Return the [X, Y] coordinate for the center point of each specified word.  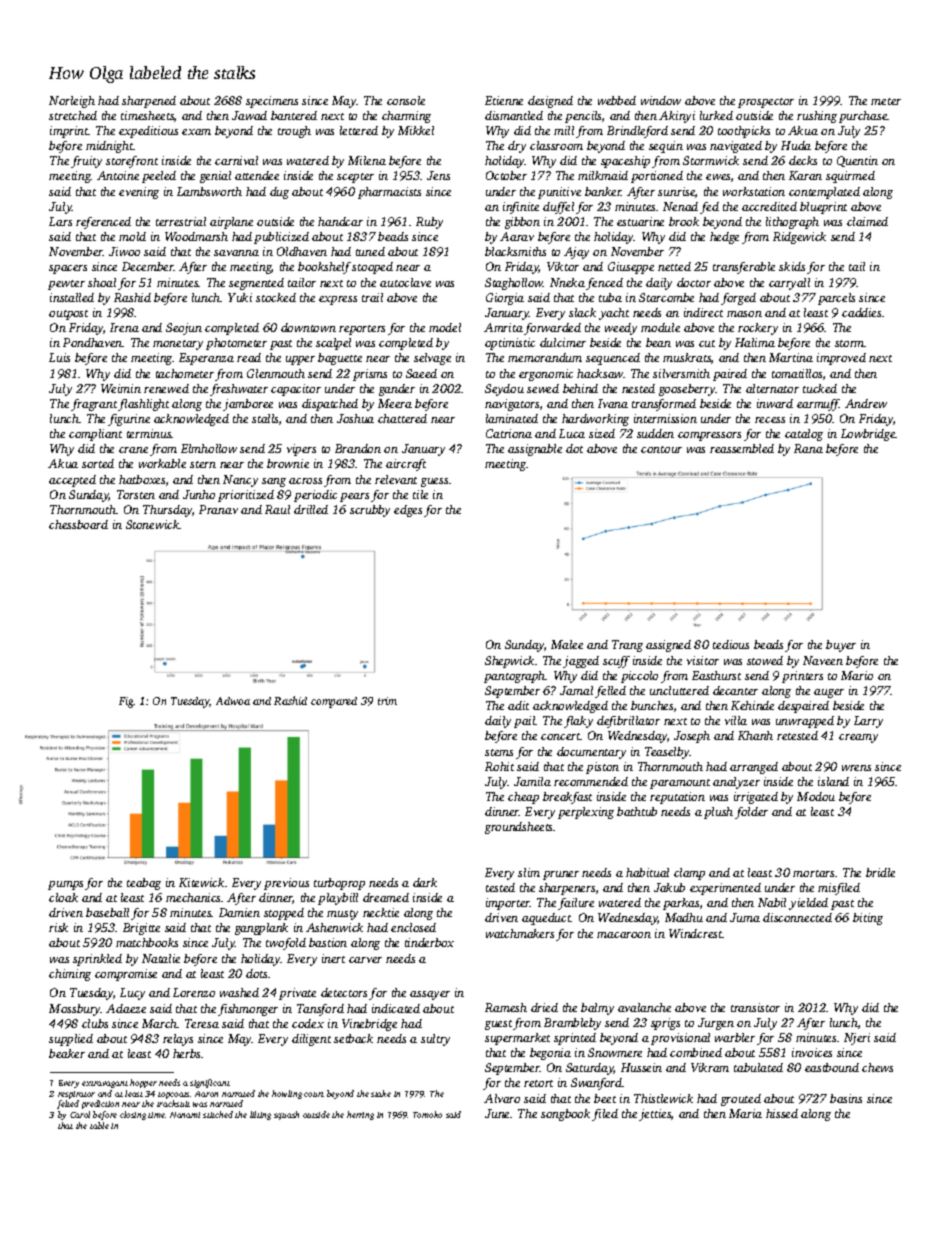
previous [286, 884]
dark [425, 882]
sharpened [149, 102]
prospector [766, 103]
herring [360, 1115]
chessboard [78, 524]
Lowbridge [868, 435]
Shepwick [509, 662]
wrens [856, 768]
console [406, 100]
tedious [731, 644]
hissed [782, 1113]
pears [354, 497]
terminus [149, 433]
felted [68, 1104]
